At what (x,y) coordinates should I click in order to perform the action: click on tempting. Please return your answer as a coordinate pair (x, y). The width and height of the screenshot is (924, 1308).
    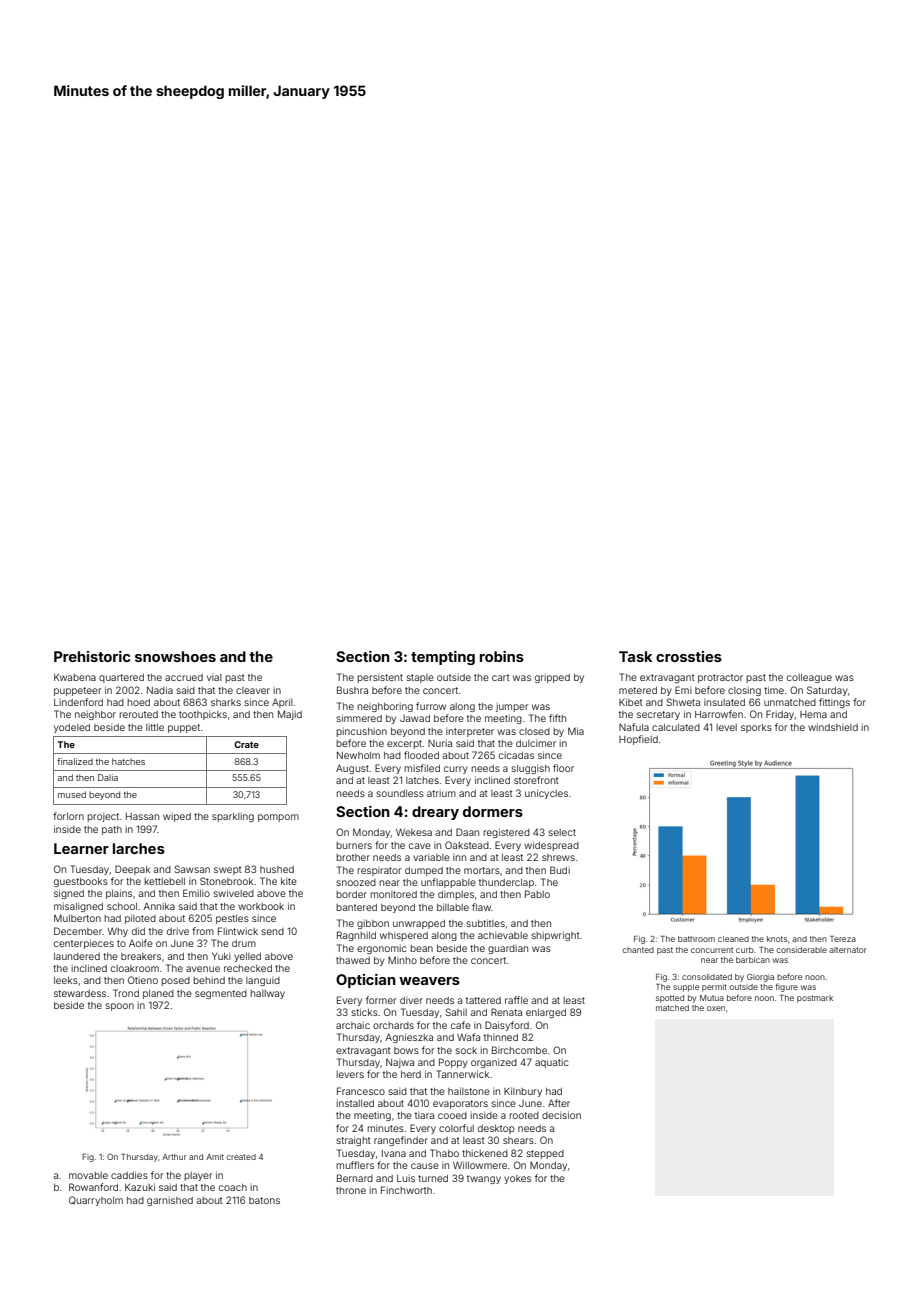
    Looking at the image, I should click on (443, 658).
